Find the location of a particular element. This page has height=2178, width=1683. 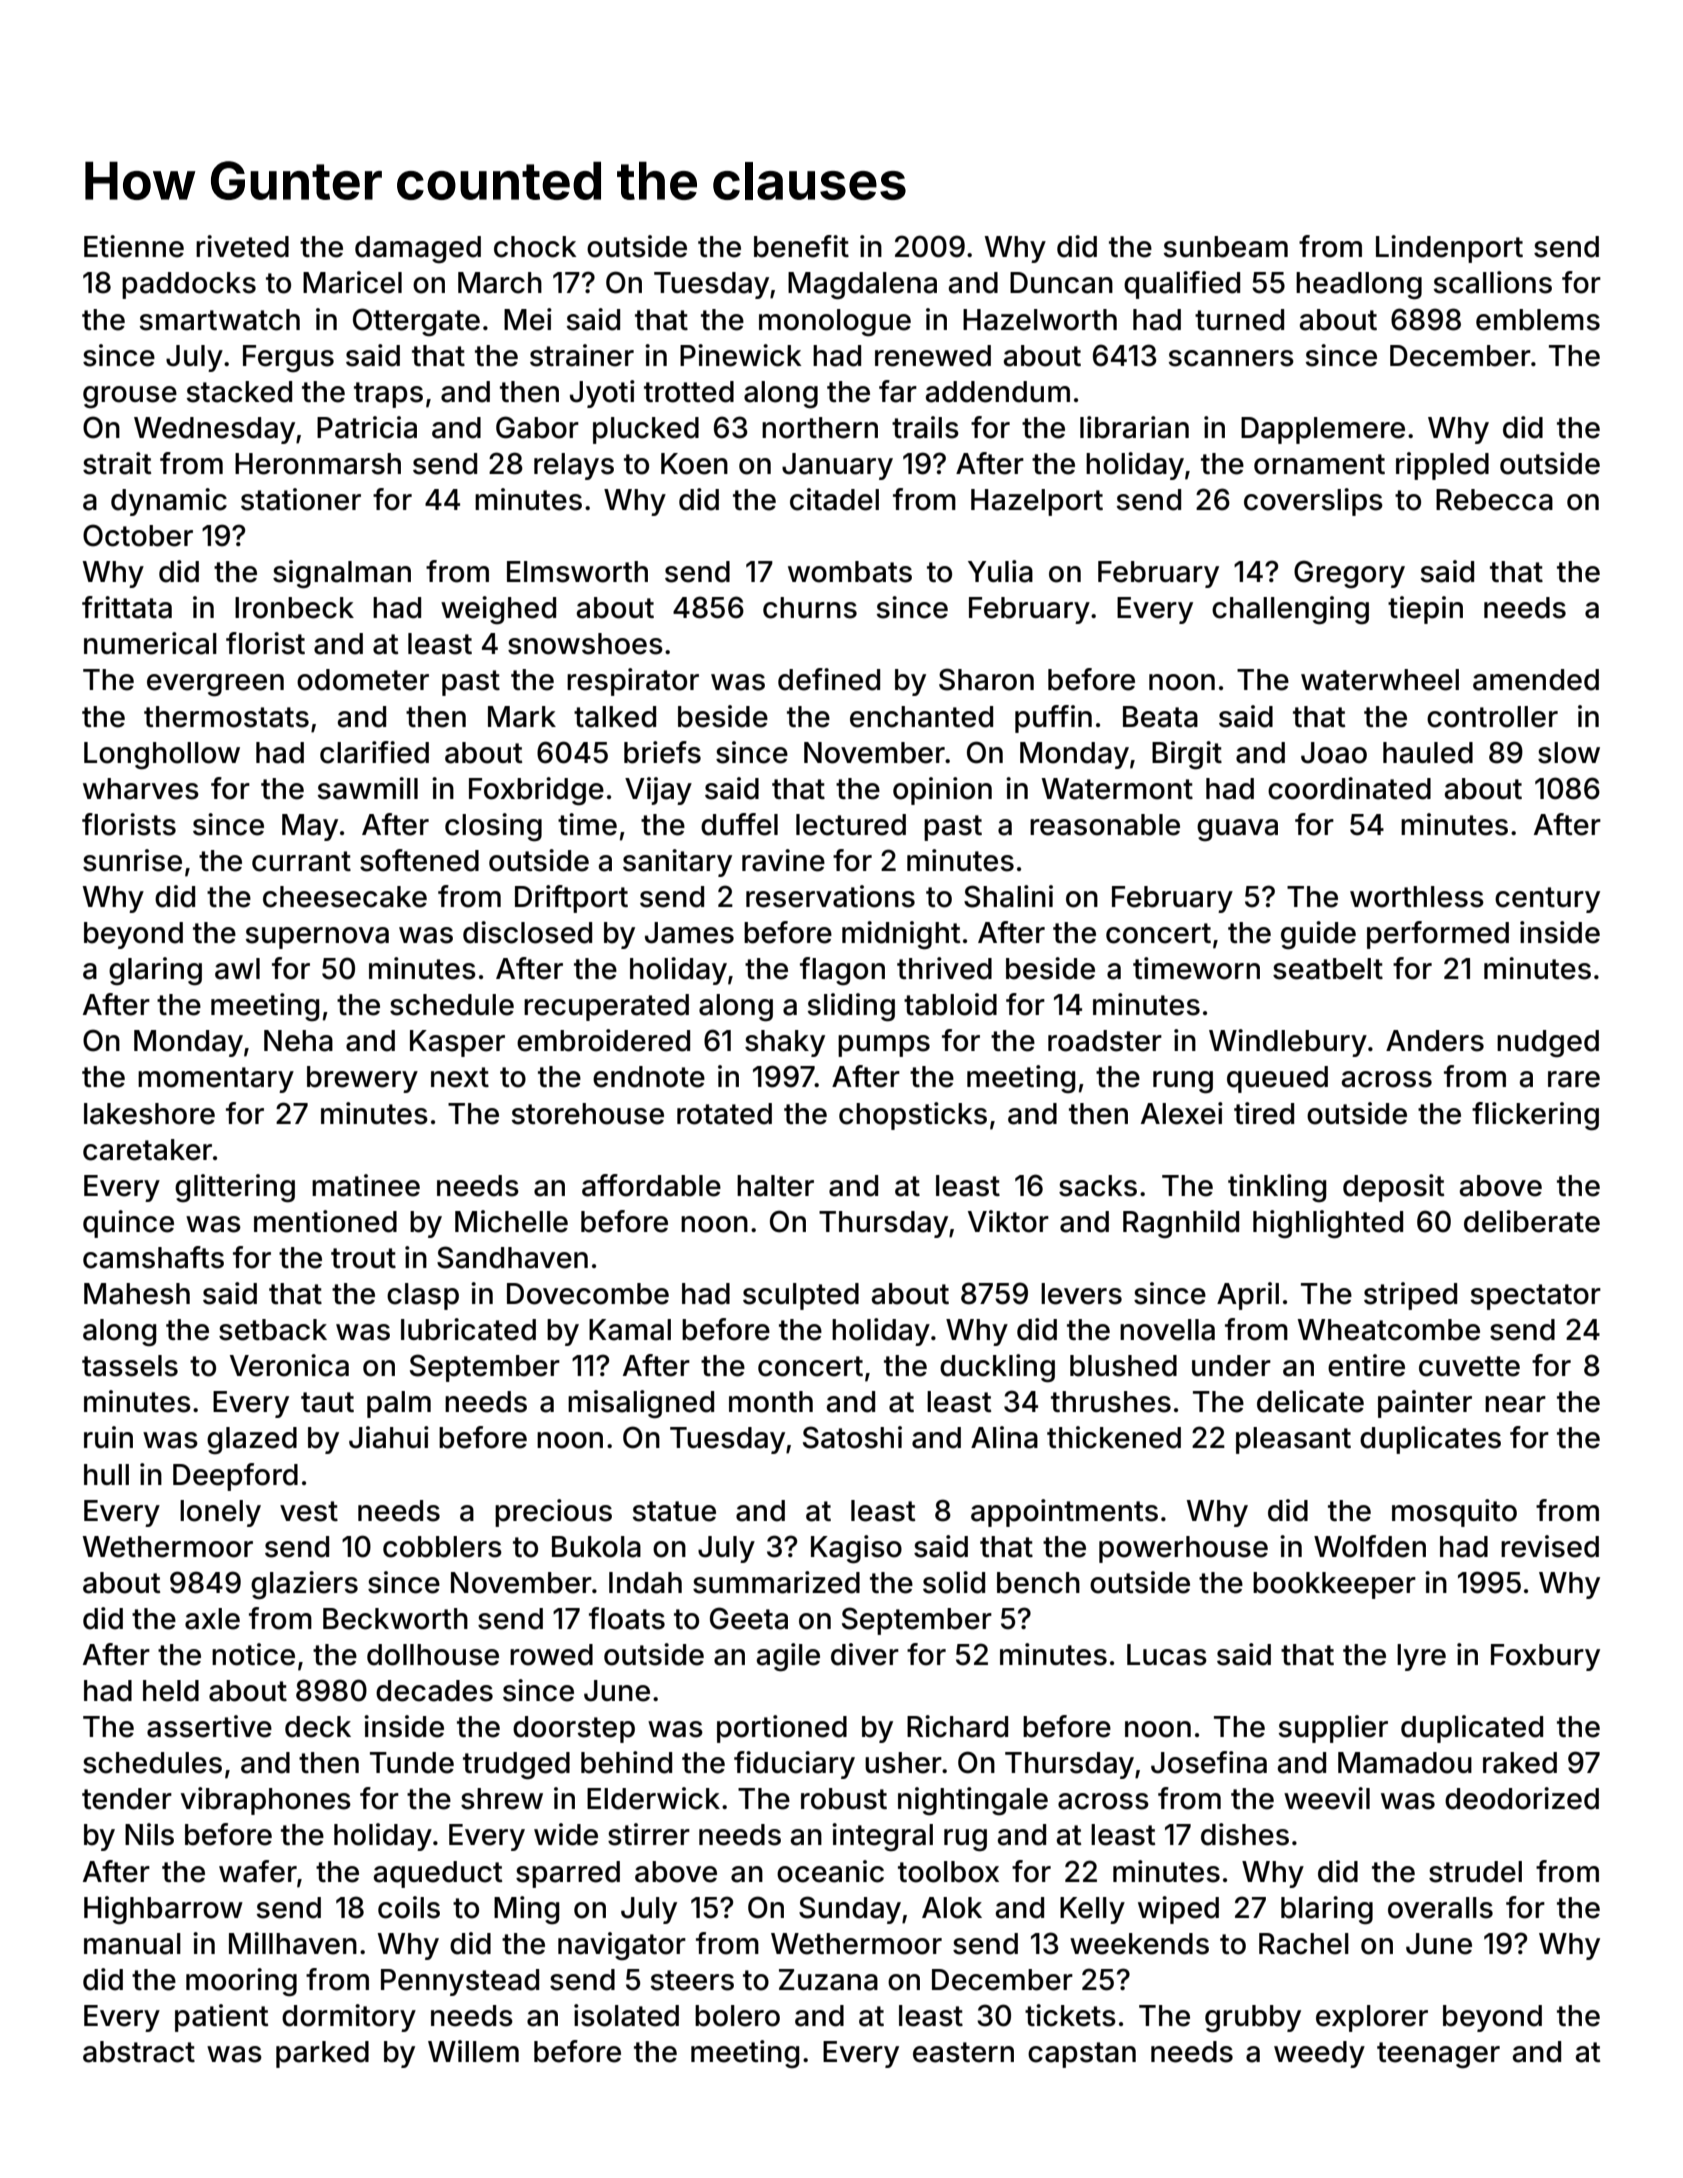

wombats is located at coordinates (850, 572).
